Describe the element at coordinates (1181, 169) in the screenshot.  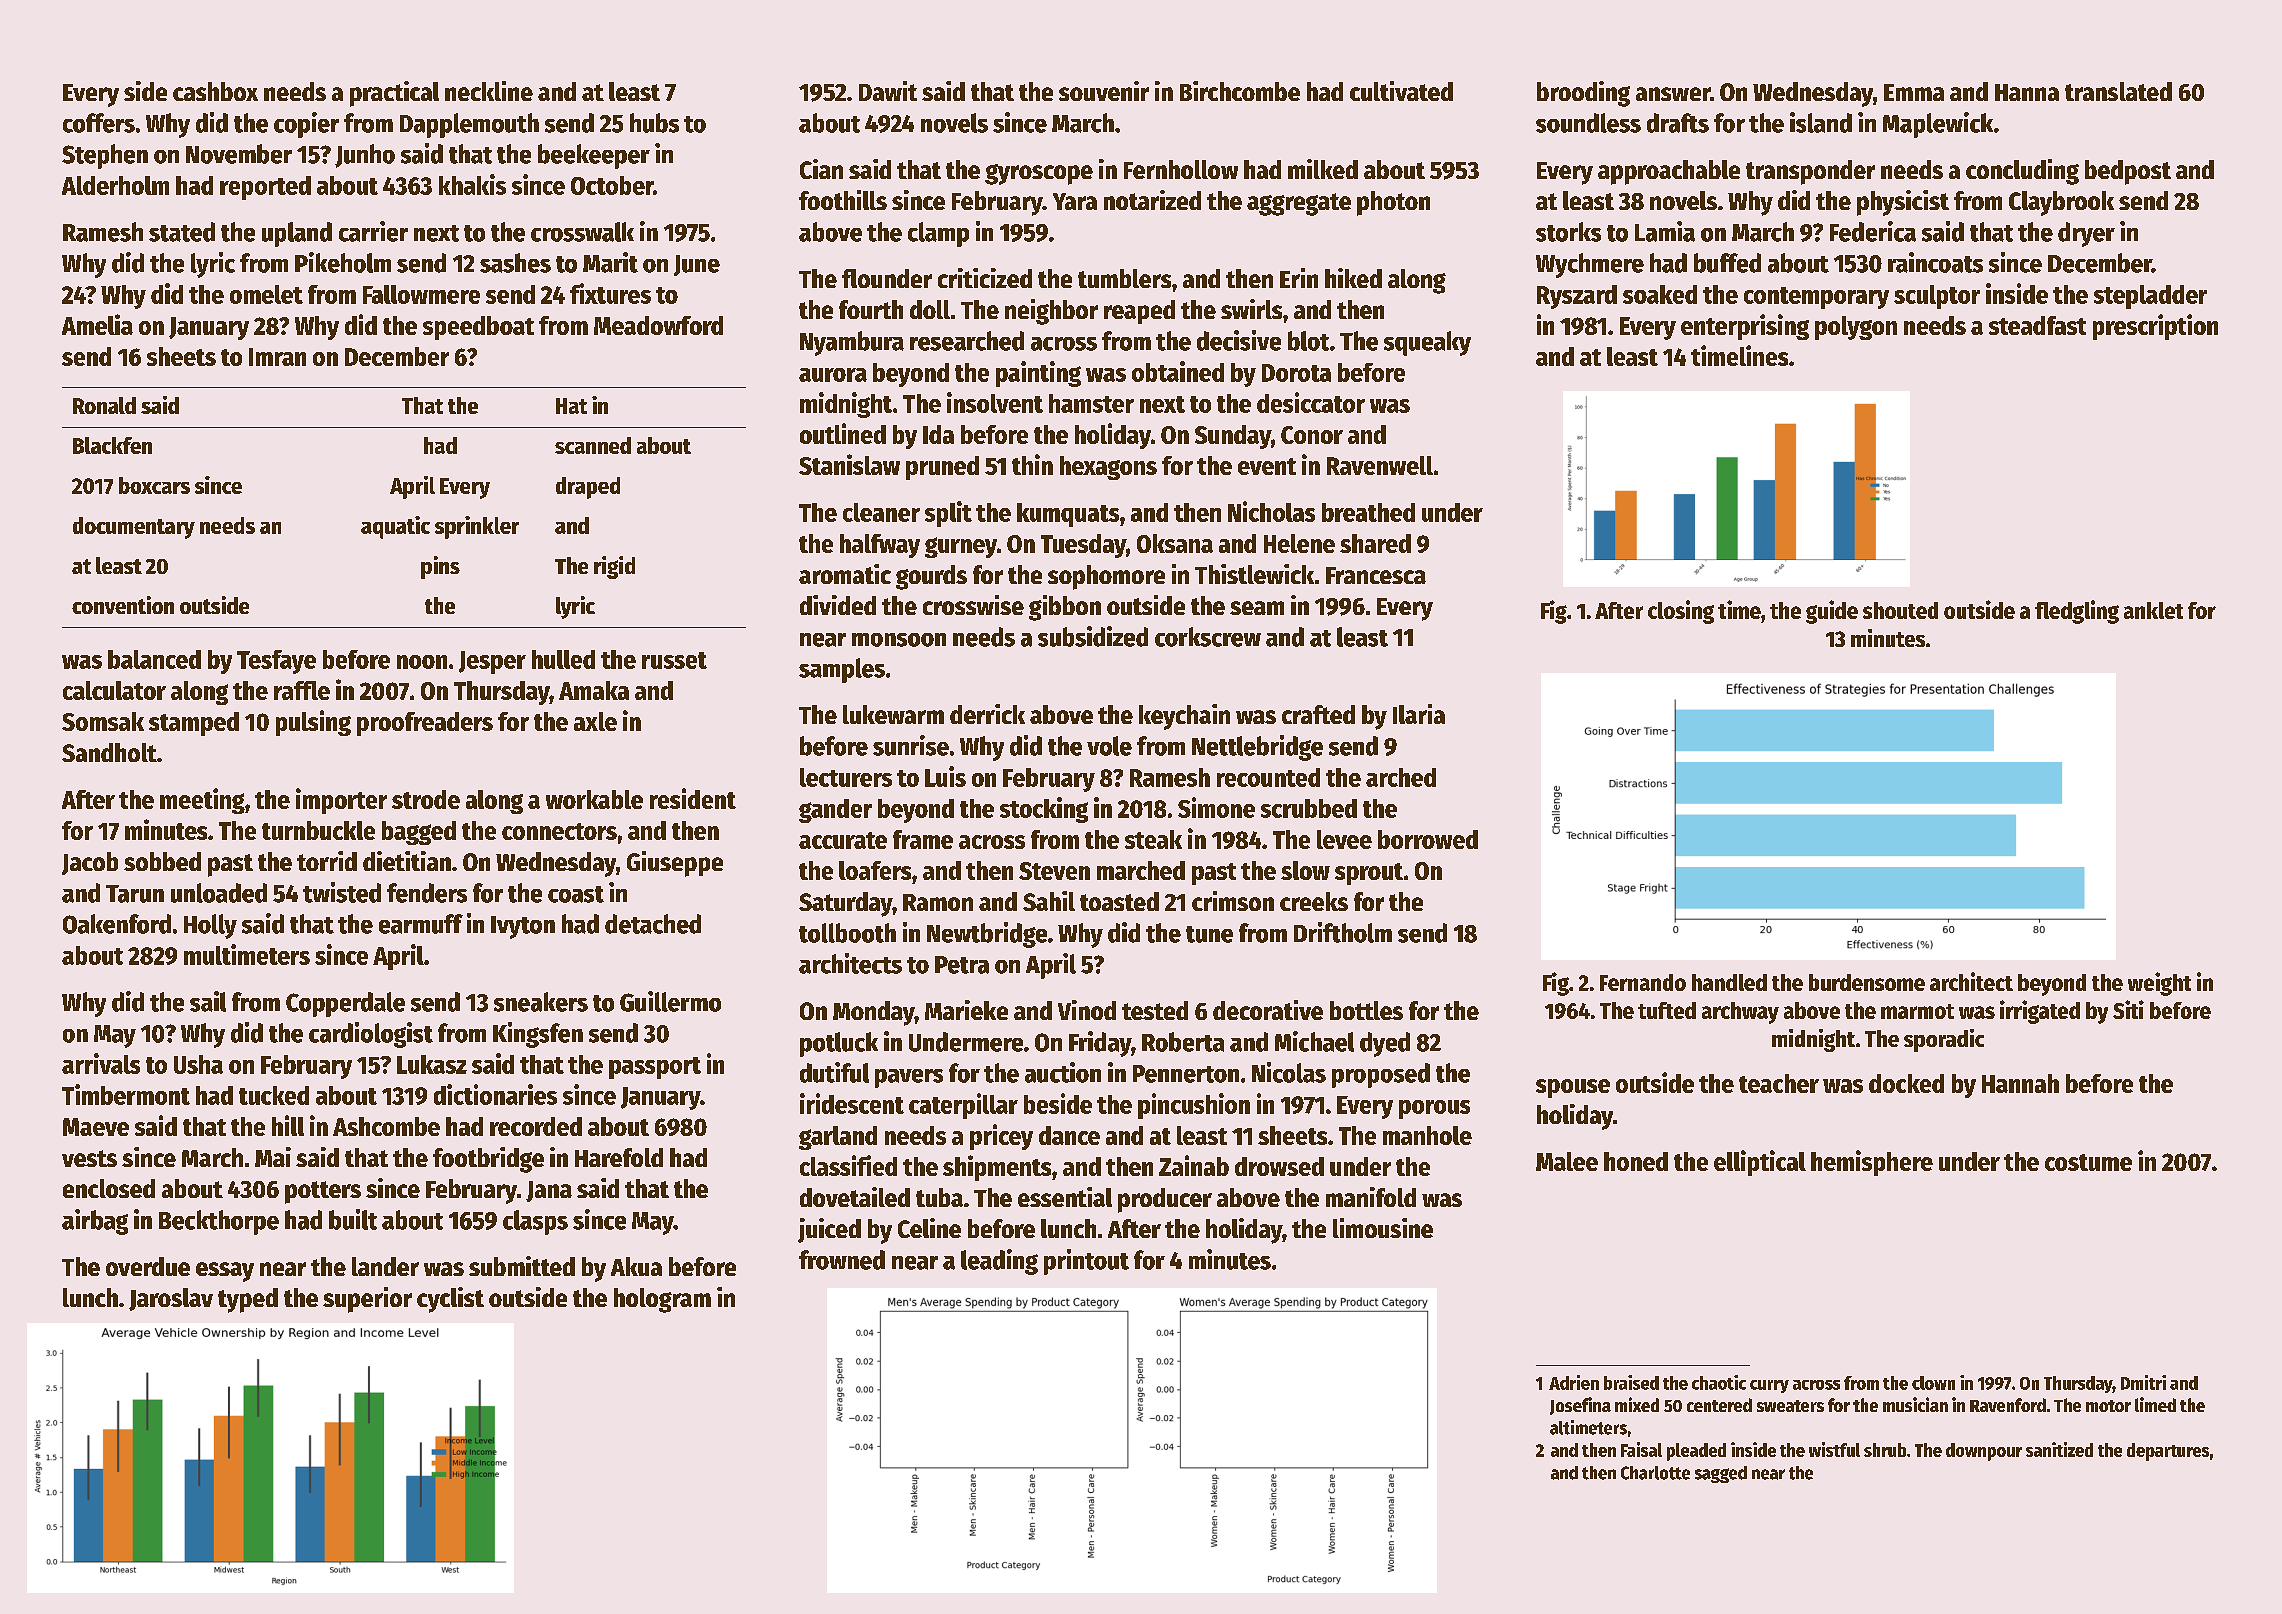
I see `Fernhollow` at that location.
